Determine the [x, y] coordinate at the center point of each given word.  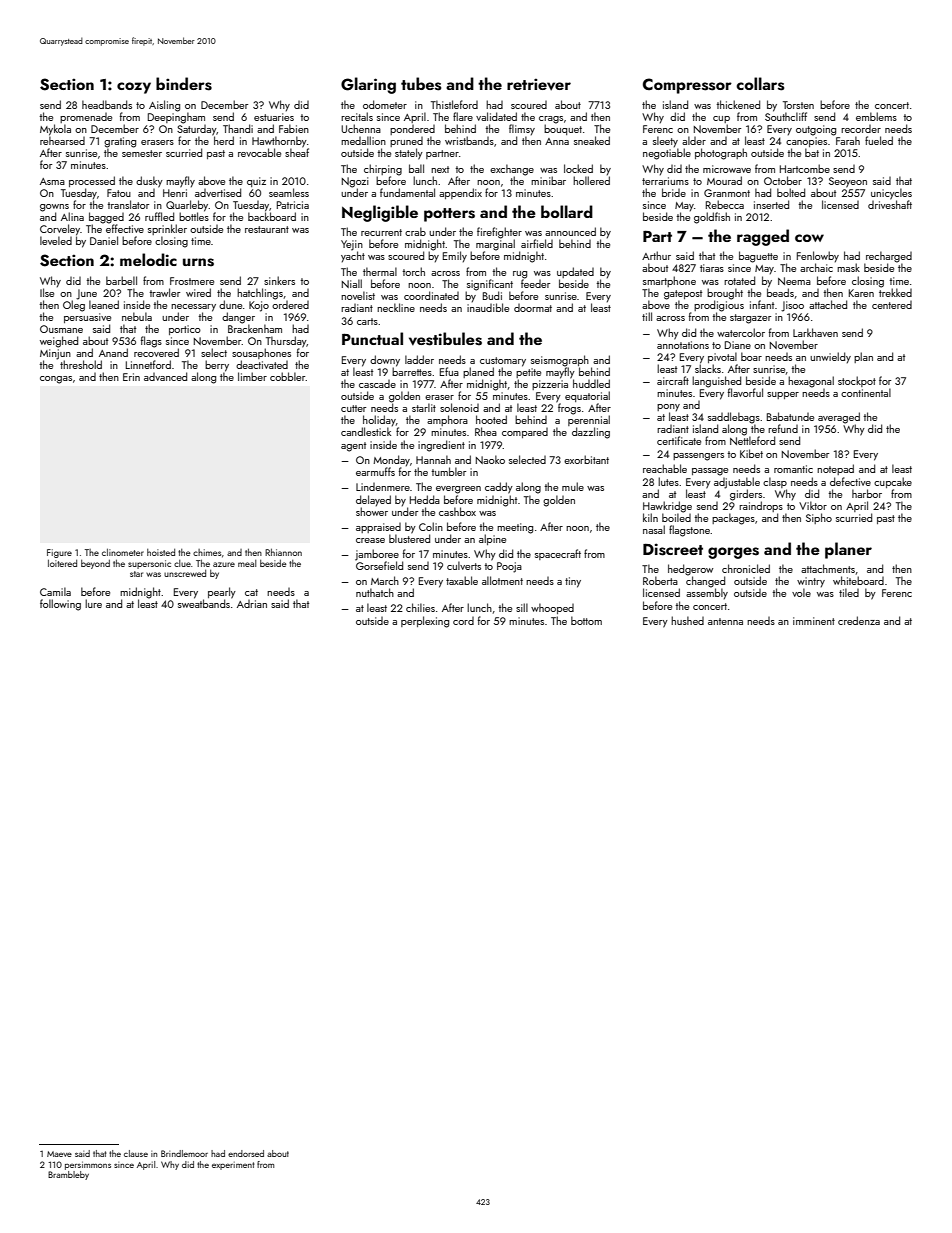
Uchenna [361, 128]
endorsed [246, 1153]
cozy [134, 88]
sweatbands [204, 603]
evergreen [458, 490]
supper [783, 395]
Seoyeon [848, 182]
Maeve [59, 1154]
